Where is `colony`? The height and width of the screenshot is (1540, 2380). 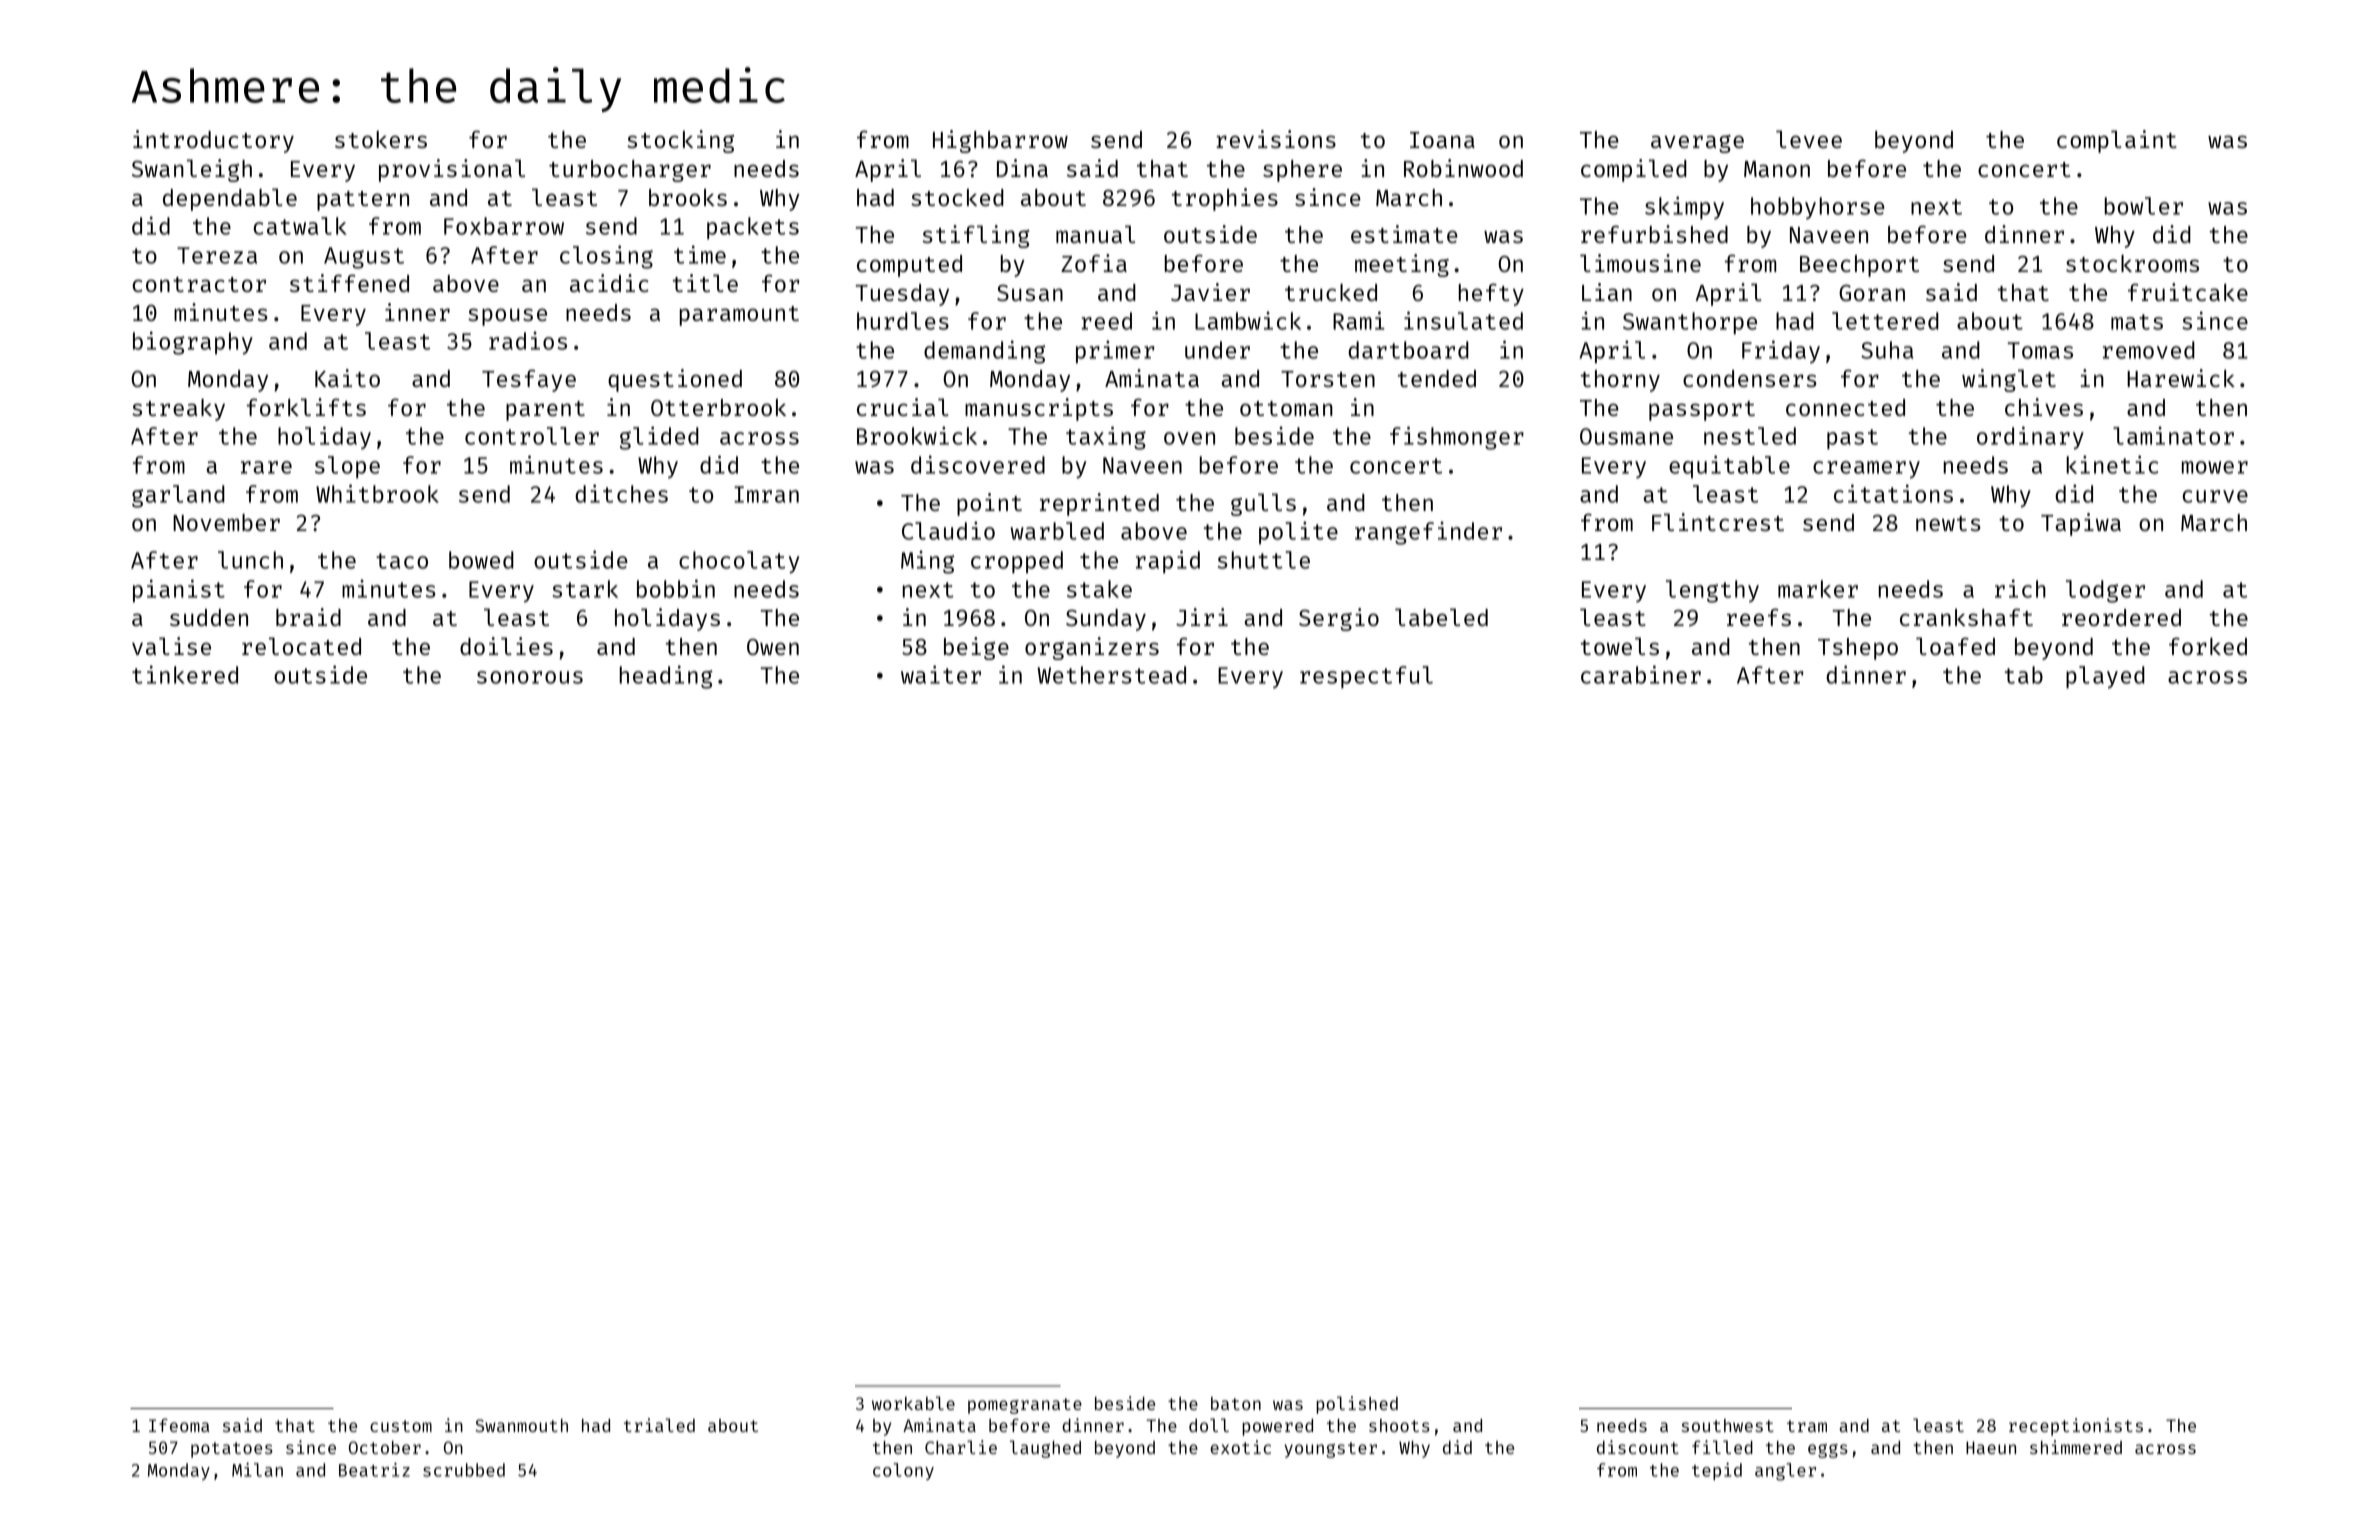 colony is located at coordinates (903, 1471).
